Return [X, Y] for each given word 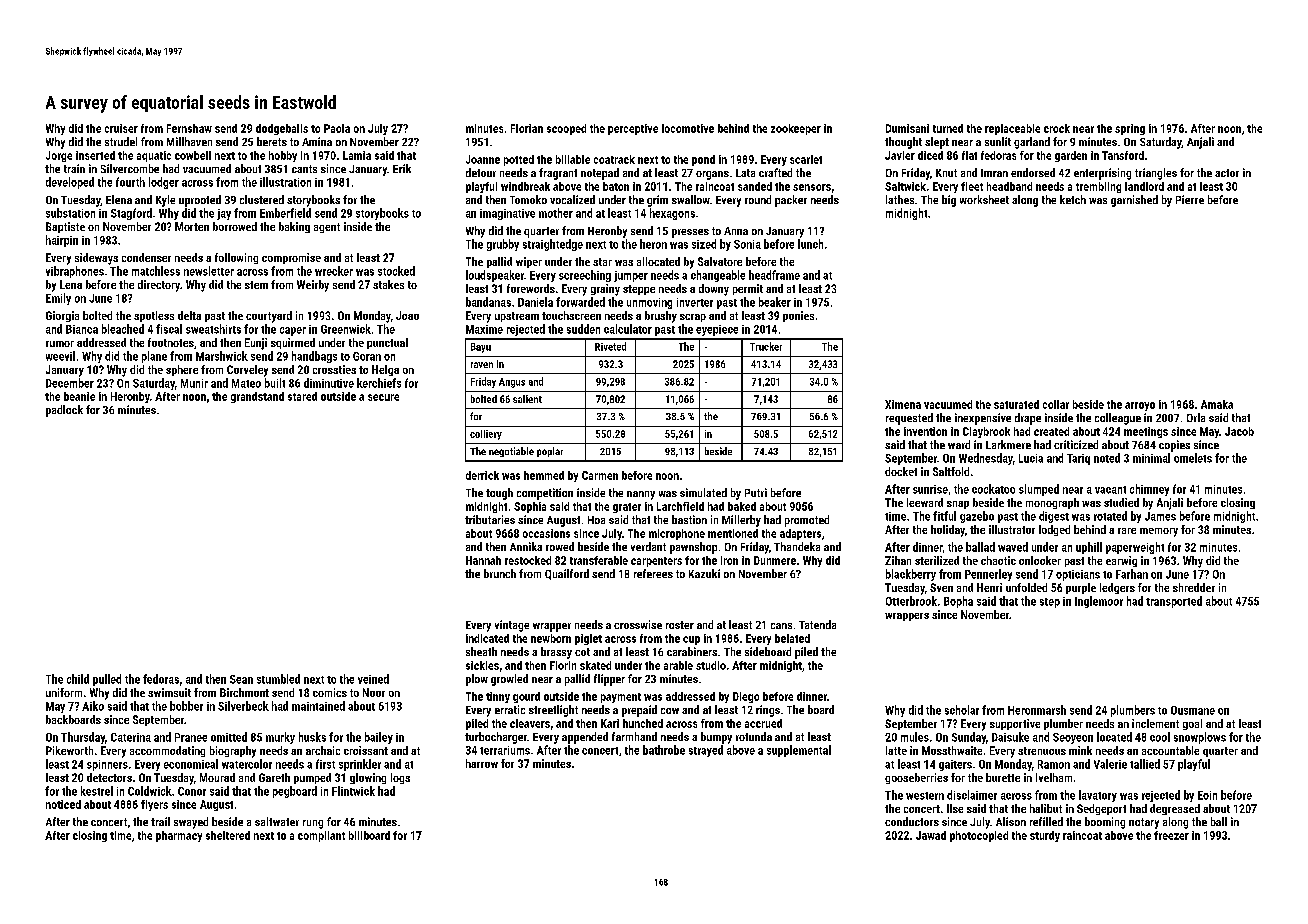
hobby [283, 156]
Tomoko [528, 199]
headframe [774, 275]
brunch [500, 573]
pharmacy [179, 836]
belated [792, 638]
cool [1160, 737]
